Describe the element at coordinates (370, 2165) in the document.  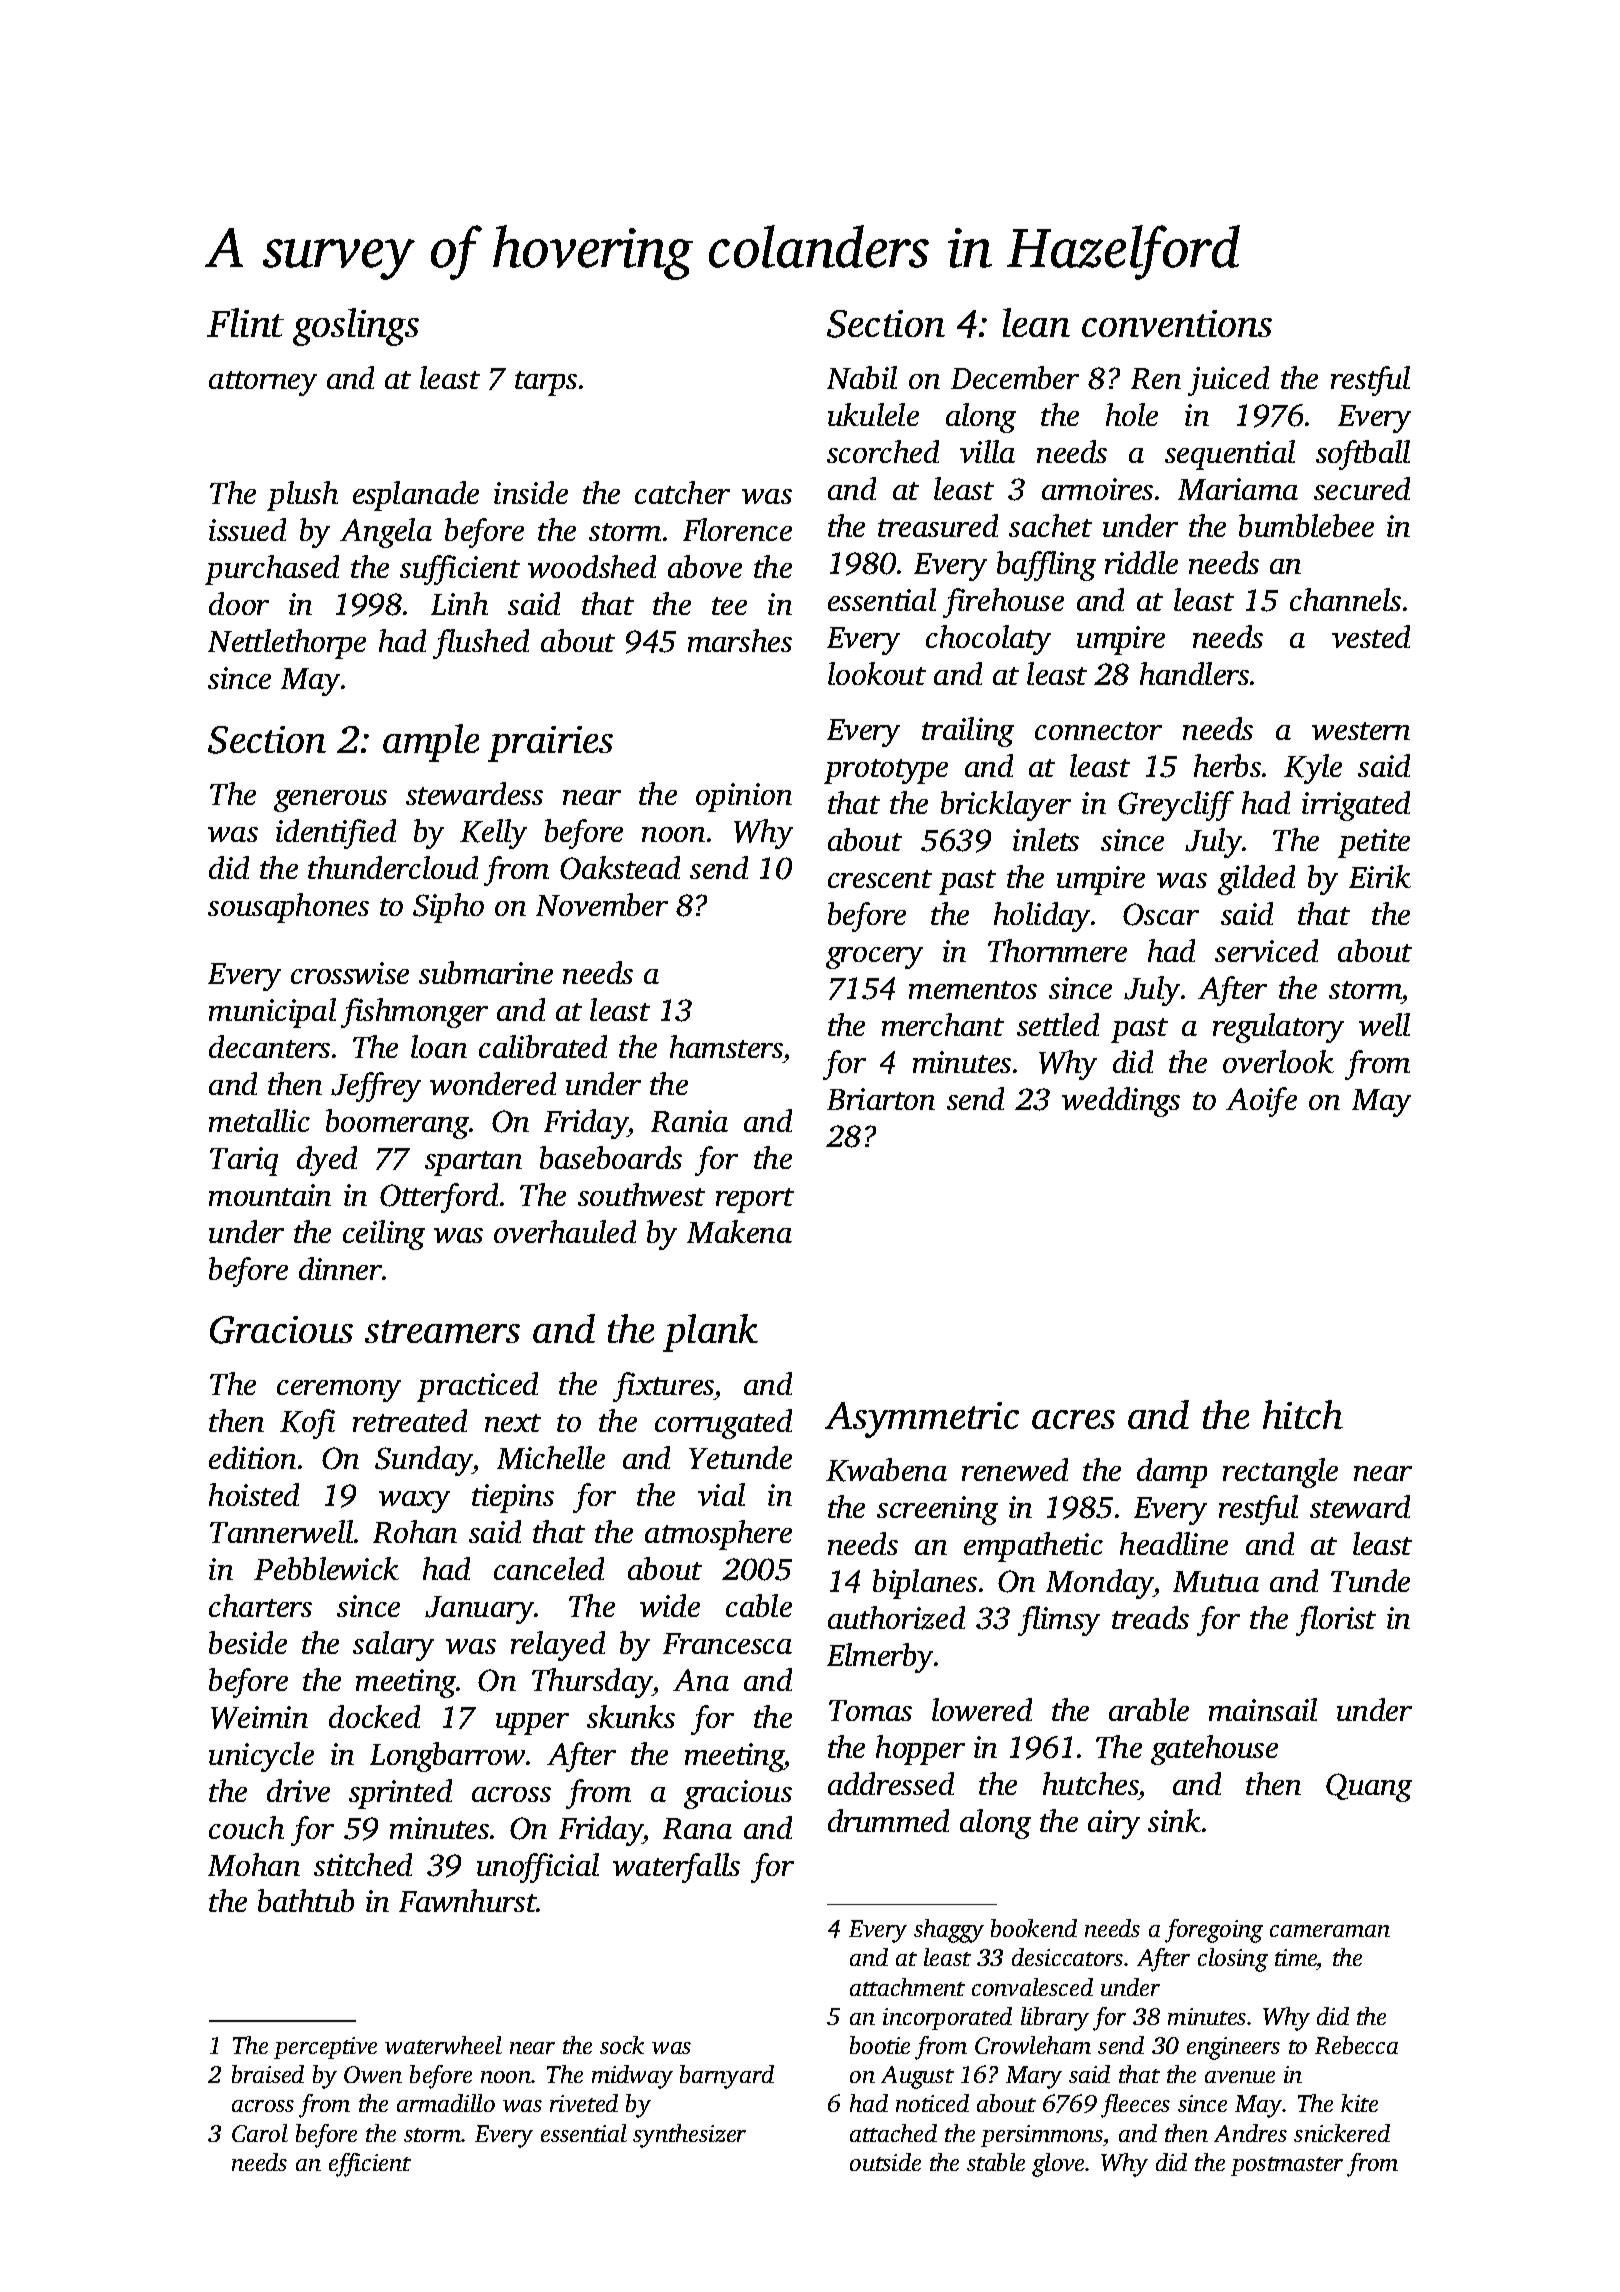
I see `efficient` at that location.
